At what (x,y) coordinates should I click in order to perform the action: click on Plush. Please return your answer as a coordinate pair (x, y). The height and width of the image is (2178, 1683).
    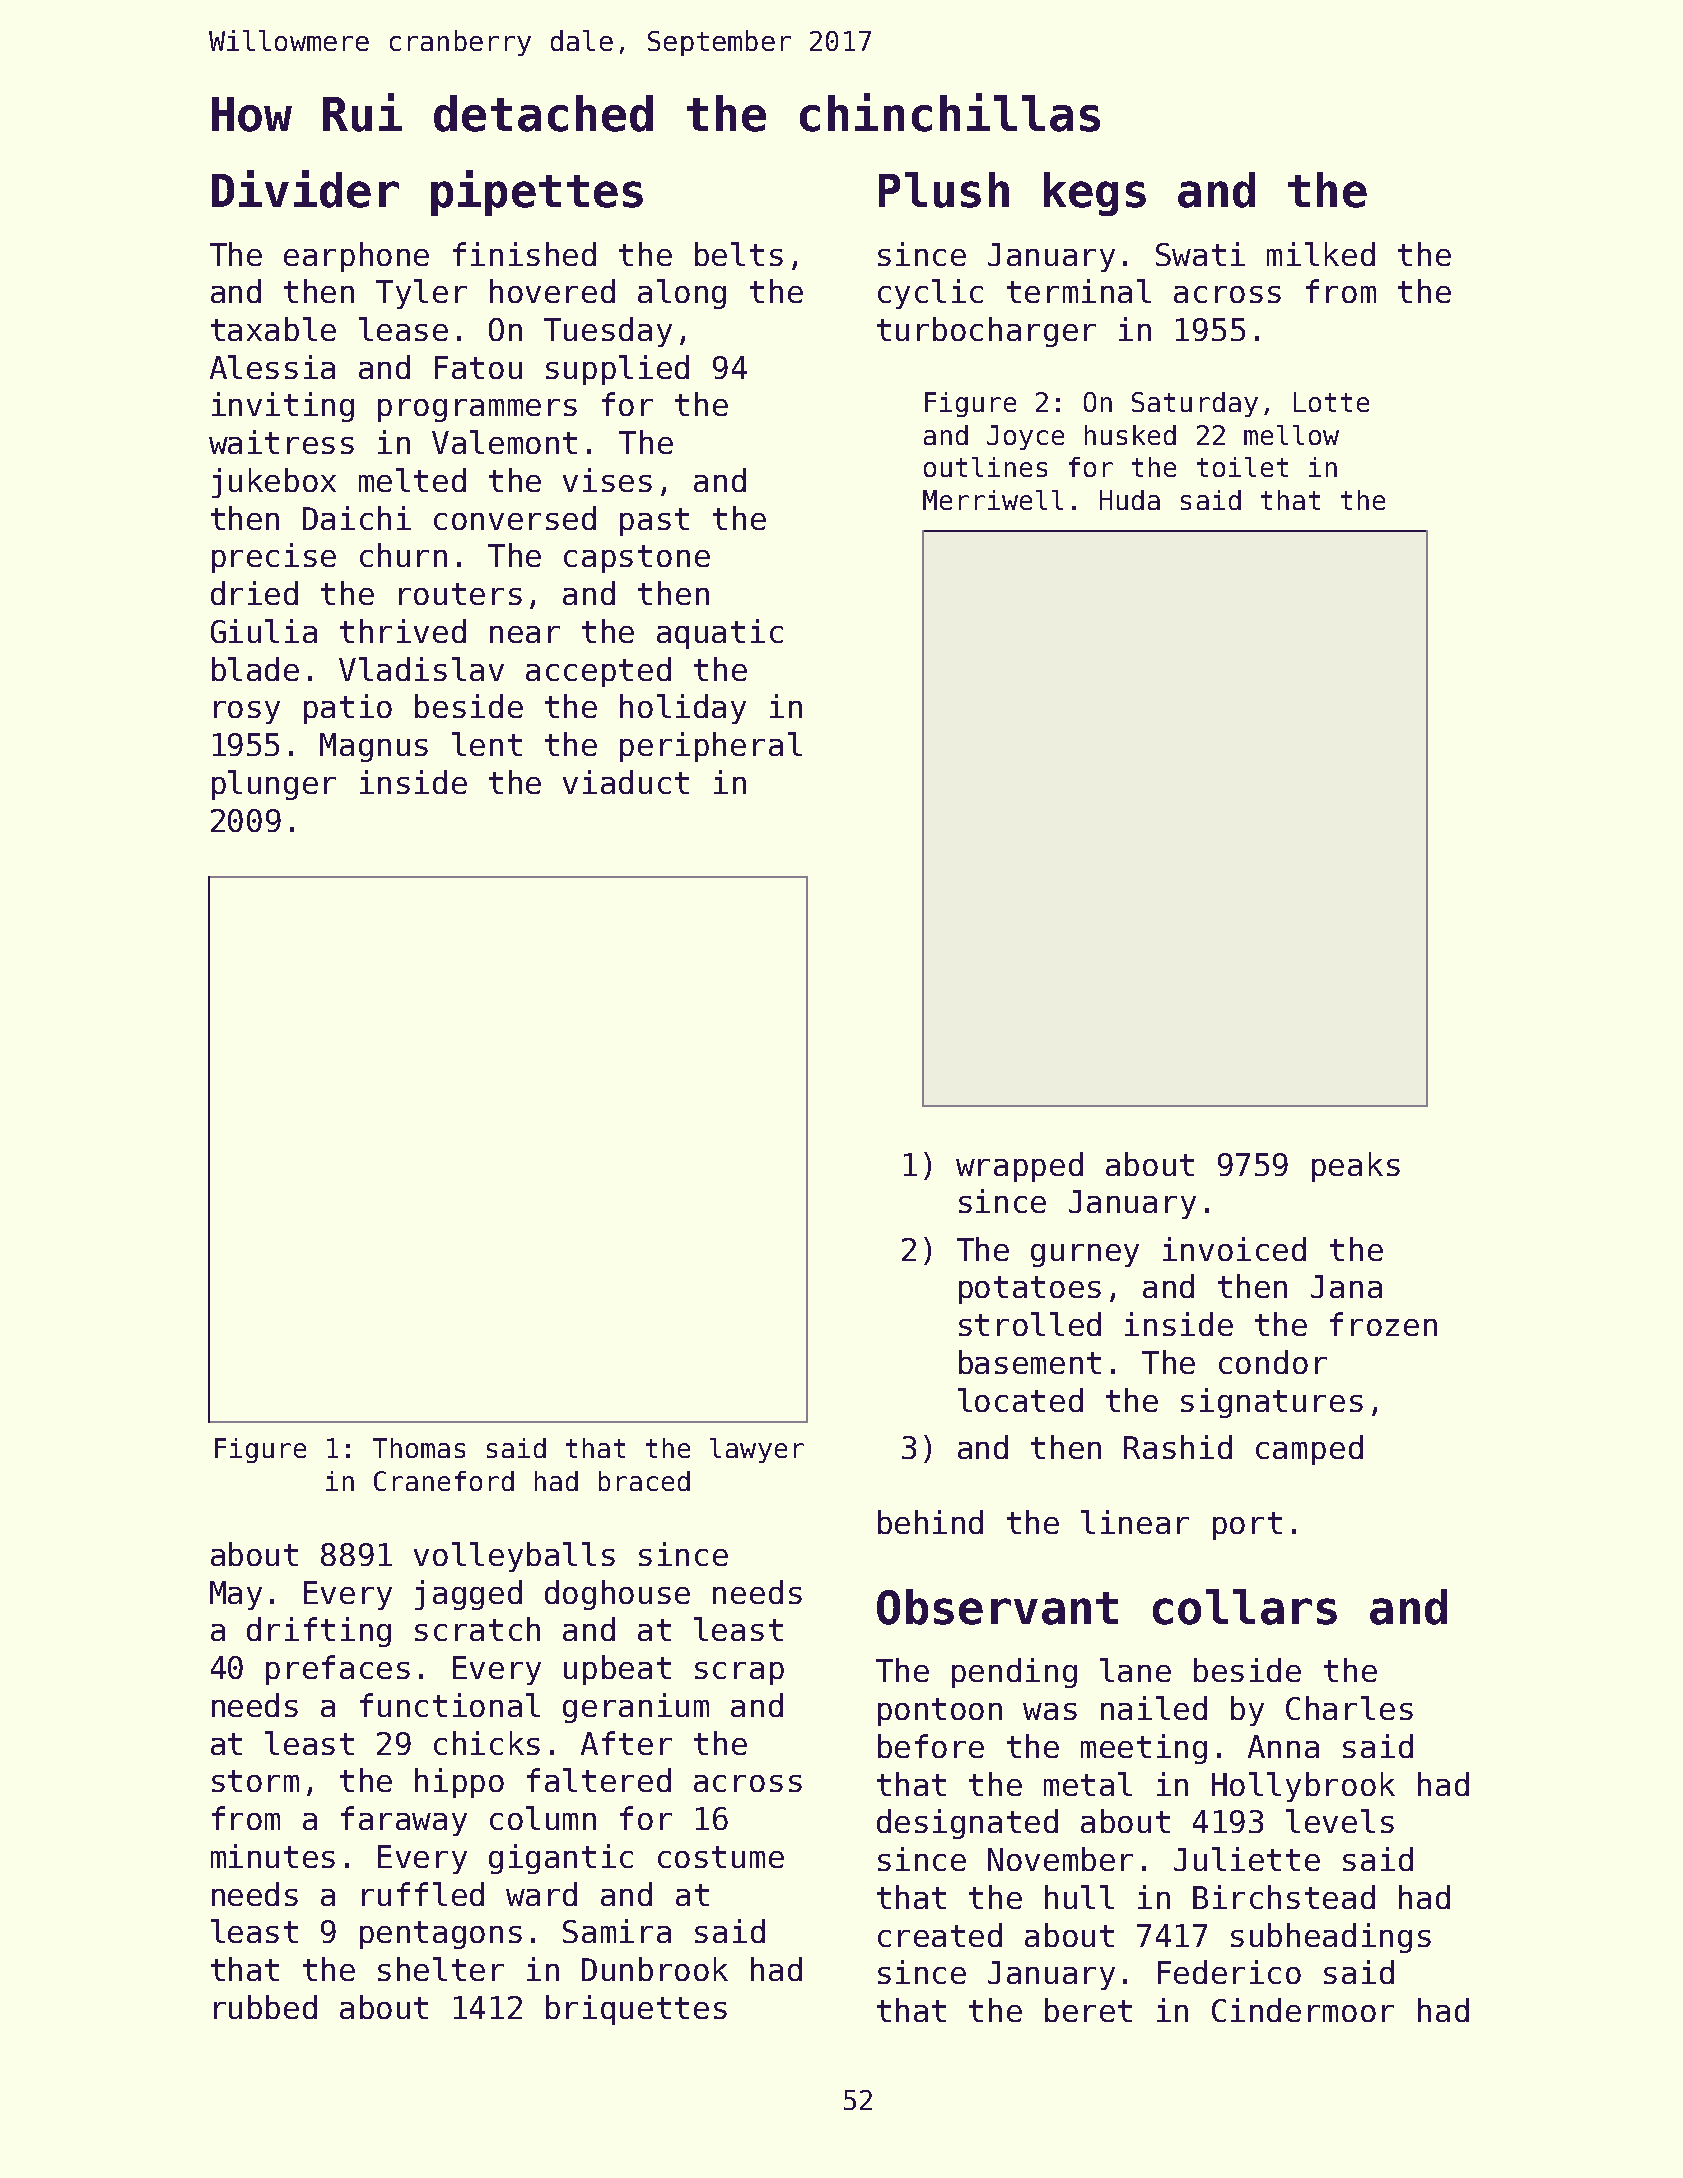
    Looking at the image, I should click on (944, 190).
